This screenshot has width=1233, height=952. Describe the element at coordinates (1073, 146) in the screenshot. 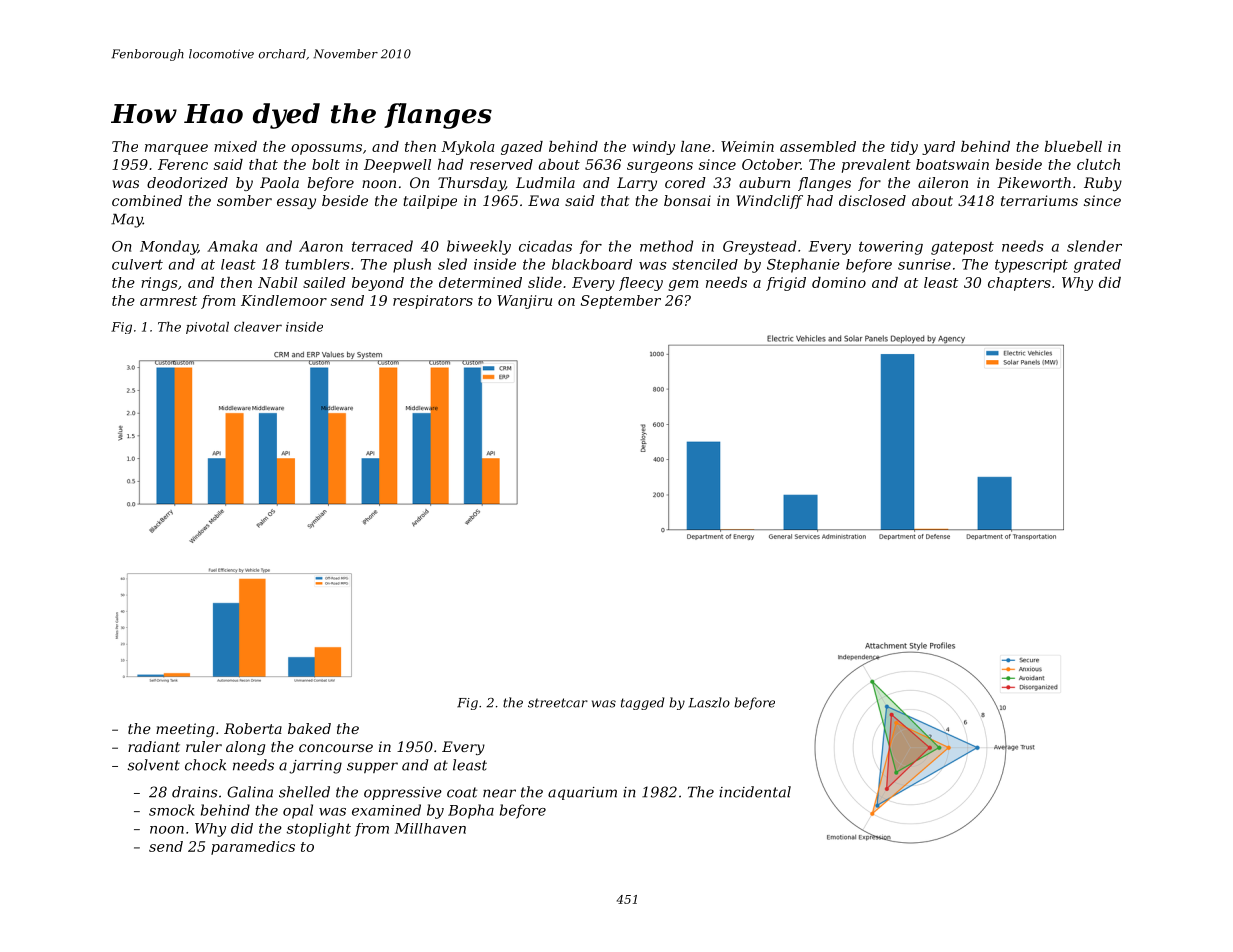

I see `bluebell` at that location.
